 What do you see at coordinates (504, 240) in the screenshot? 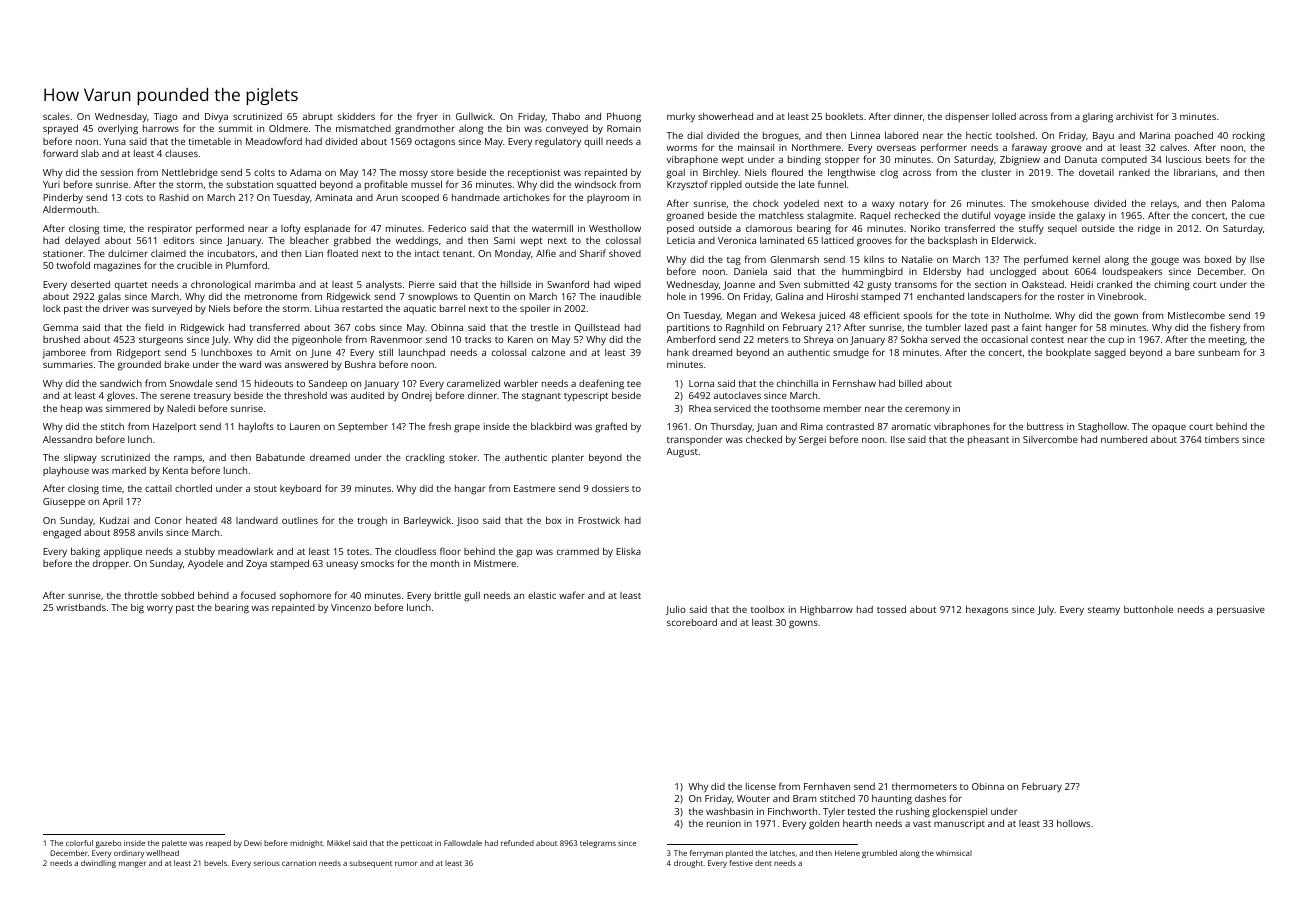
I see `Sami` at bounding box center [504, 240].
